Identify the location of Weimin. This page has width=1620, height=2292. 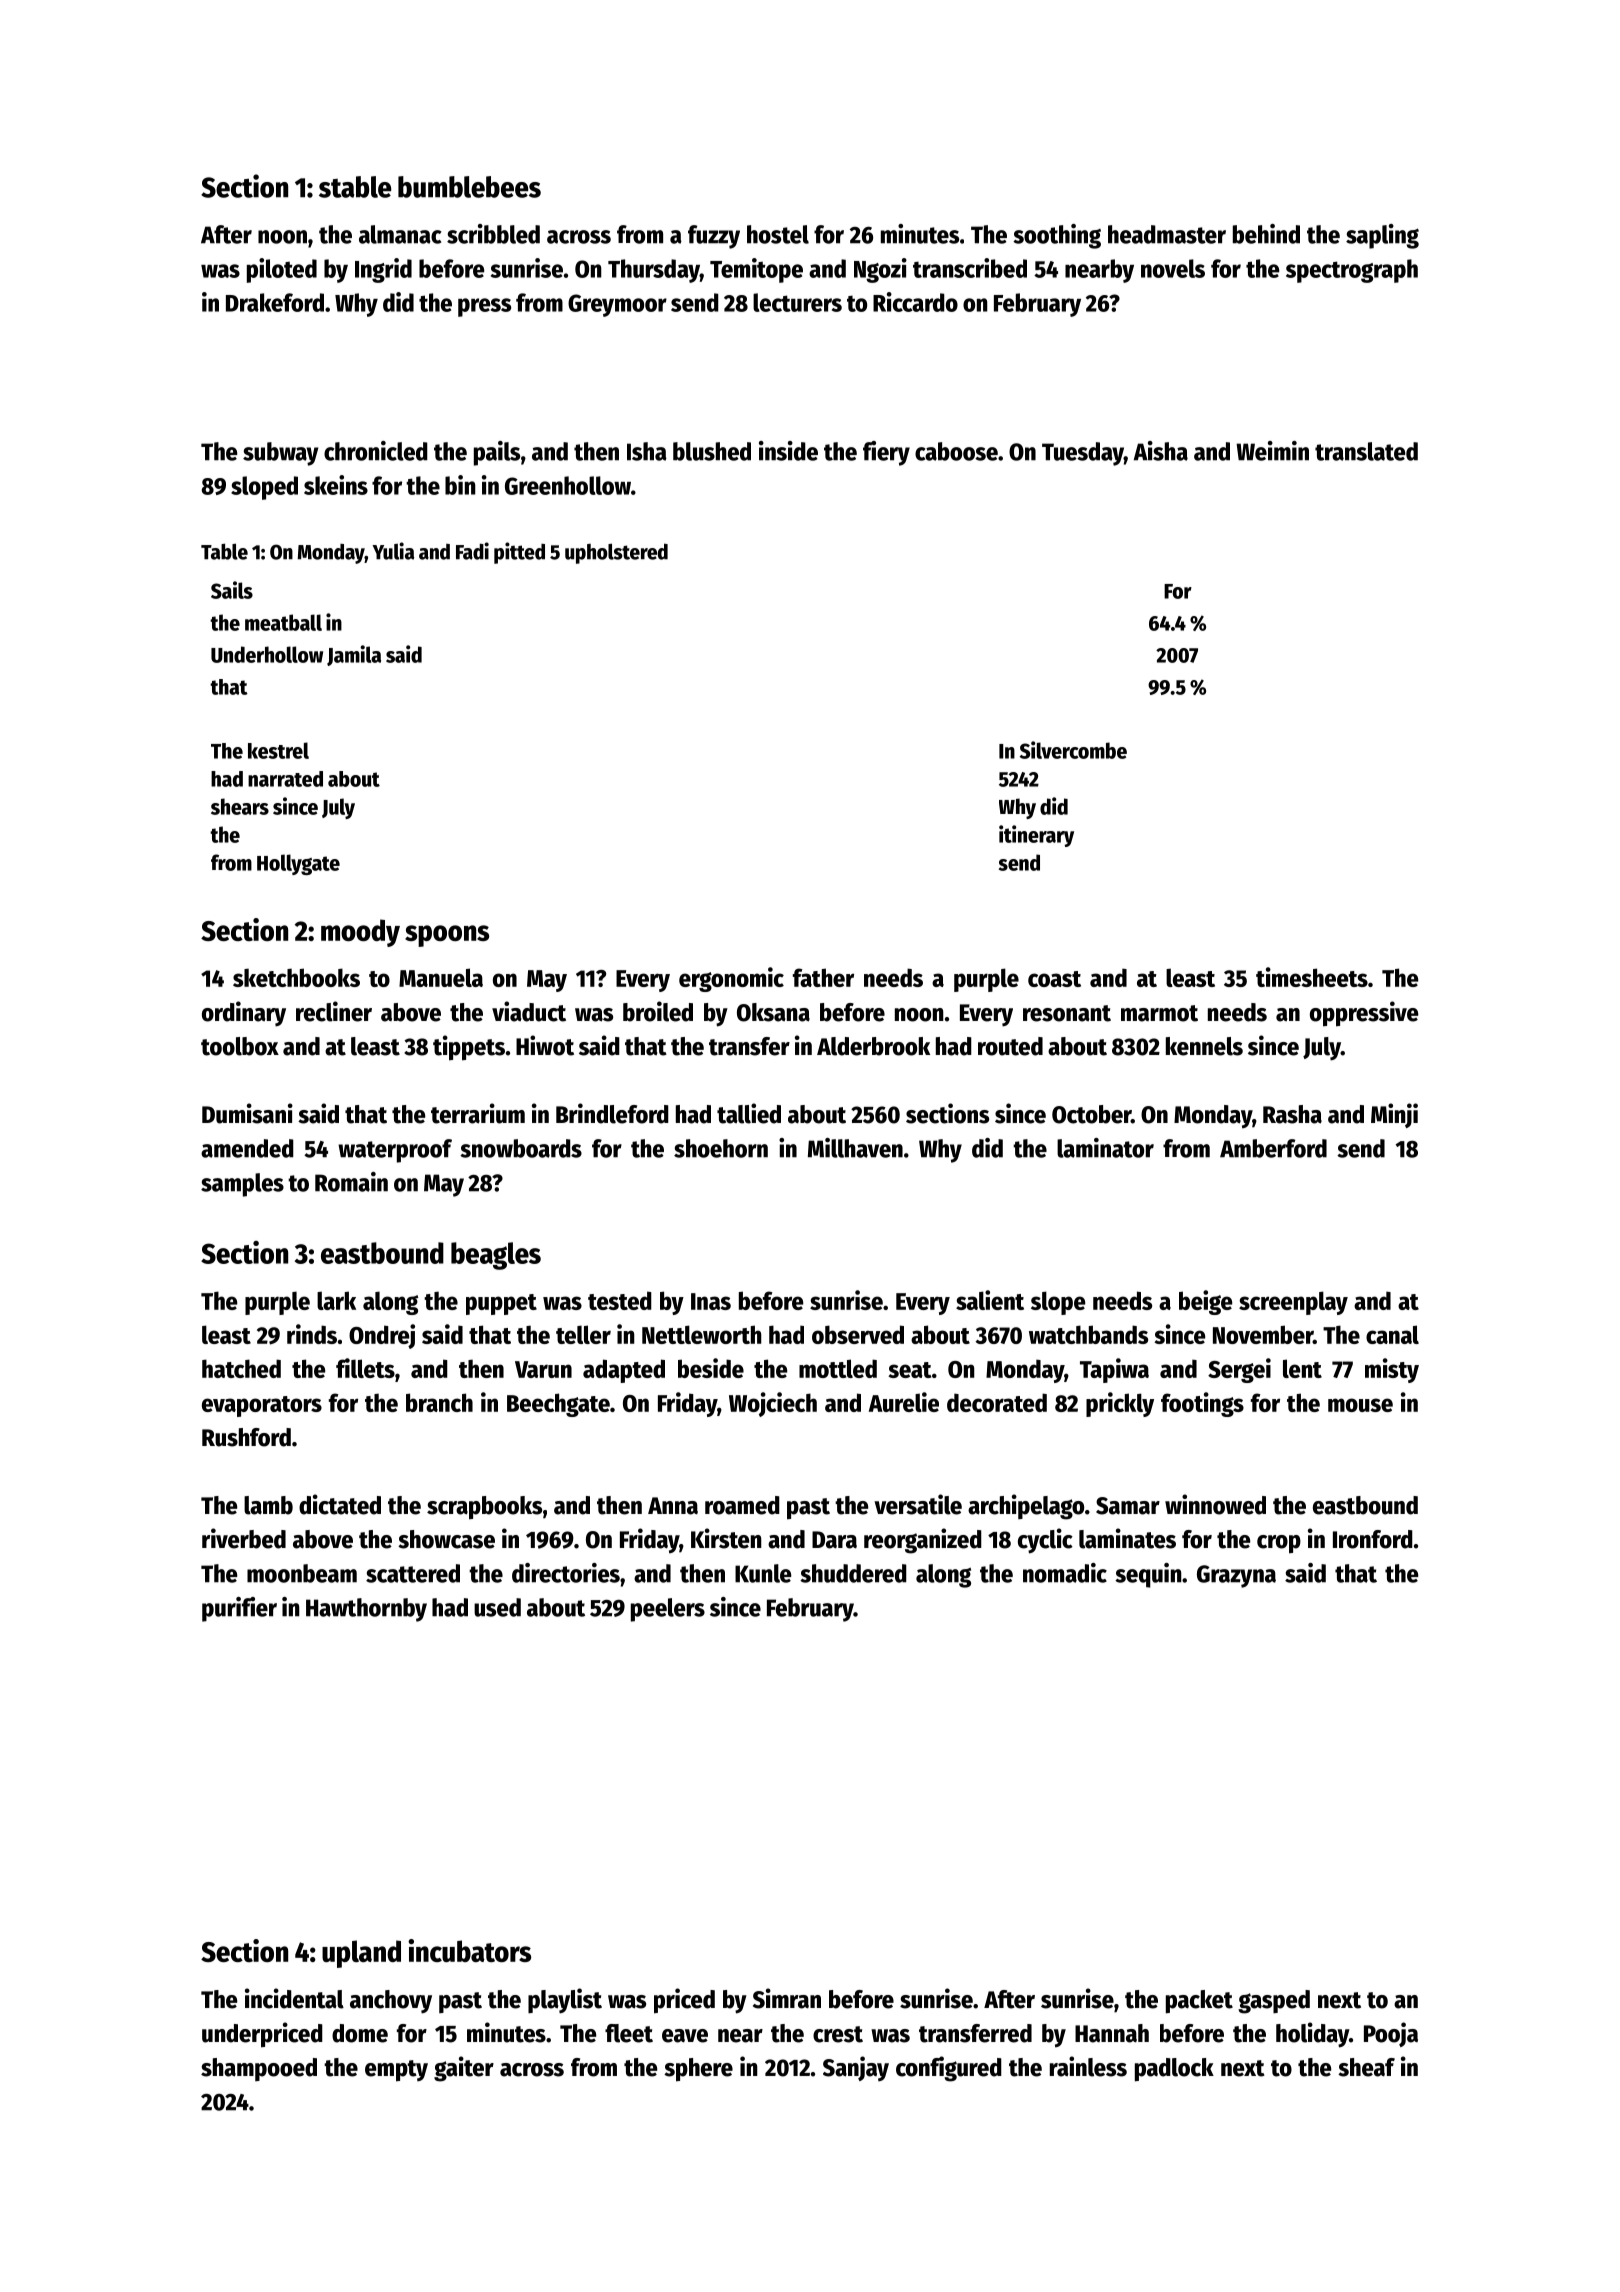
(1272, 451).
